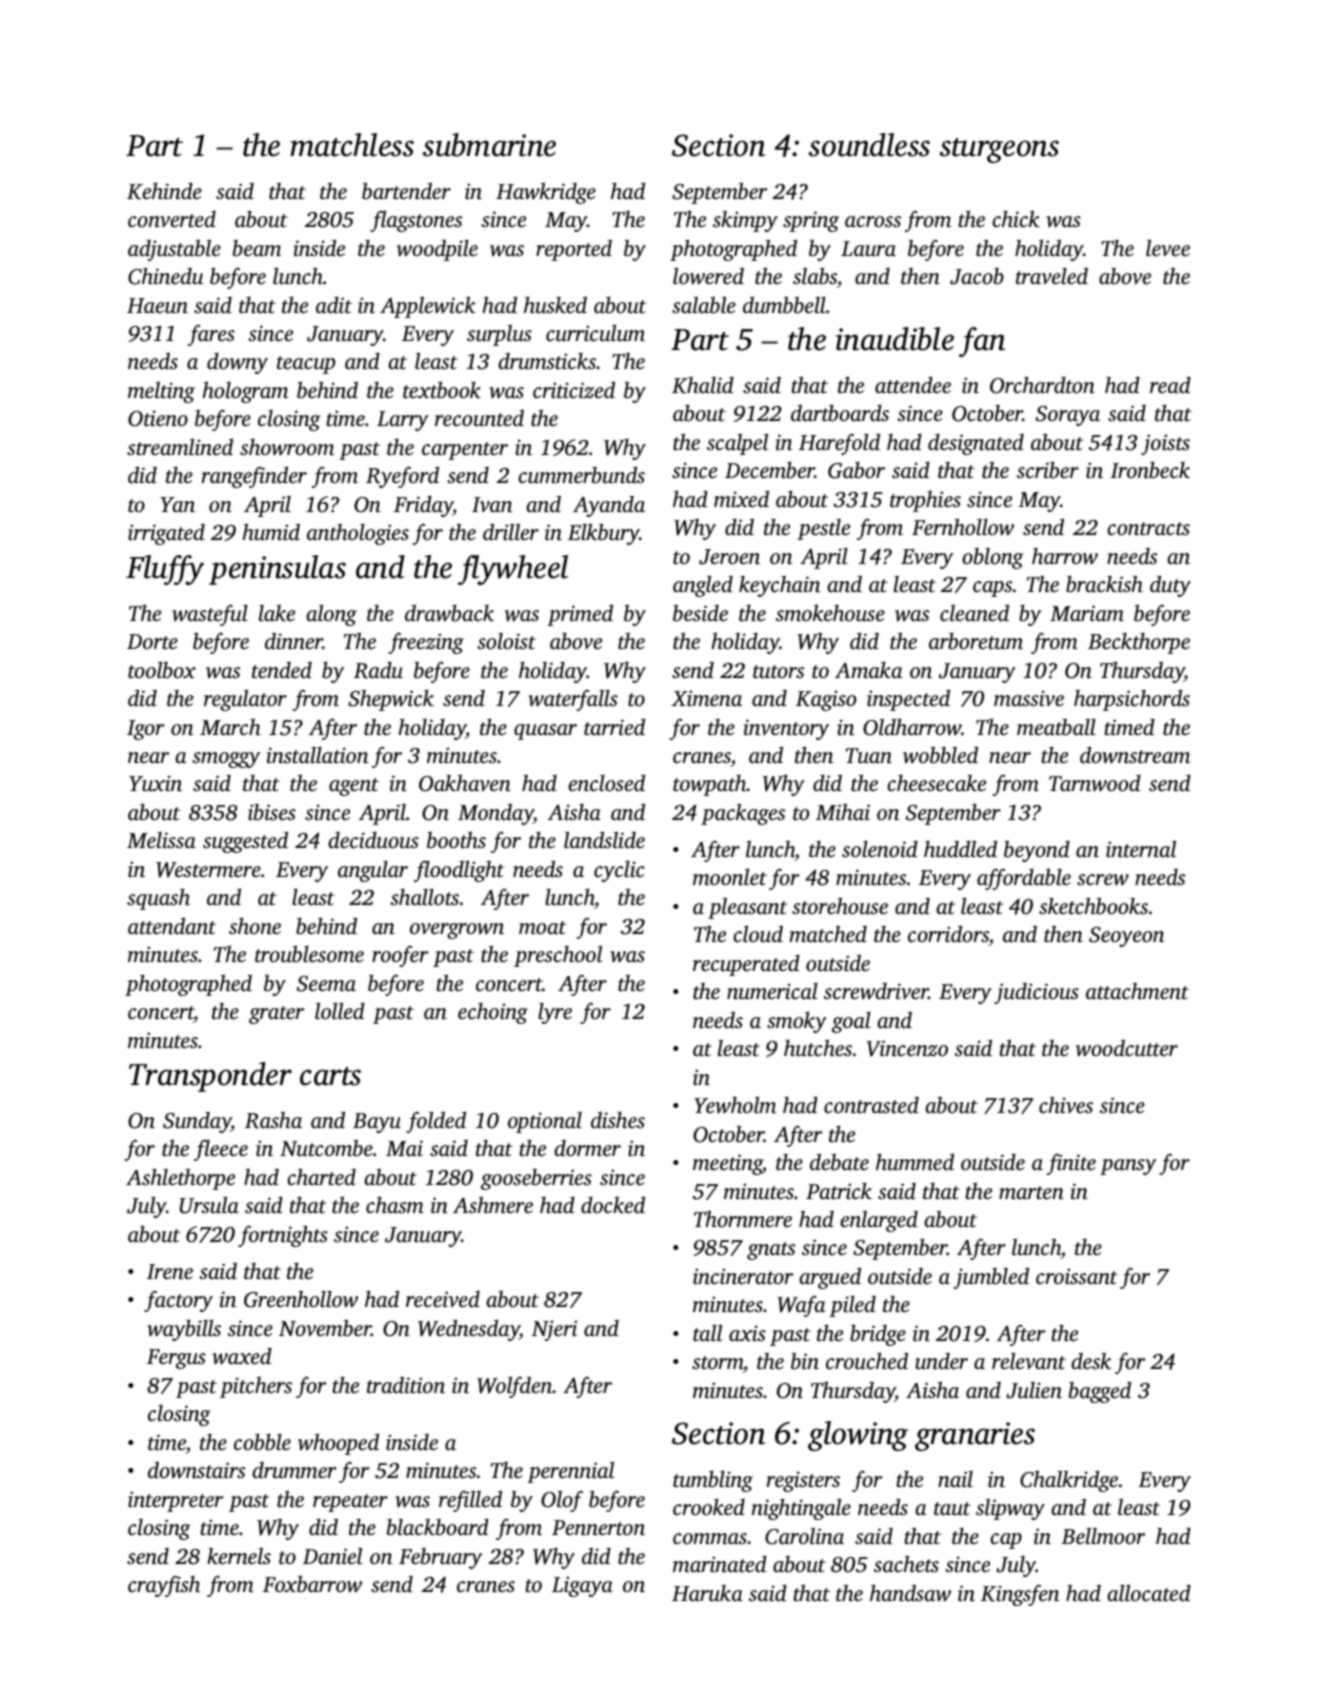 The image size is (1318, 1705). What do you see at coordinates (180, 1179) in the screenshot?
I see `Ashlethorpe` at bounding box center [180, 1179].
